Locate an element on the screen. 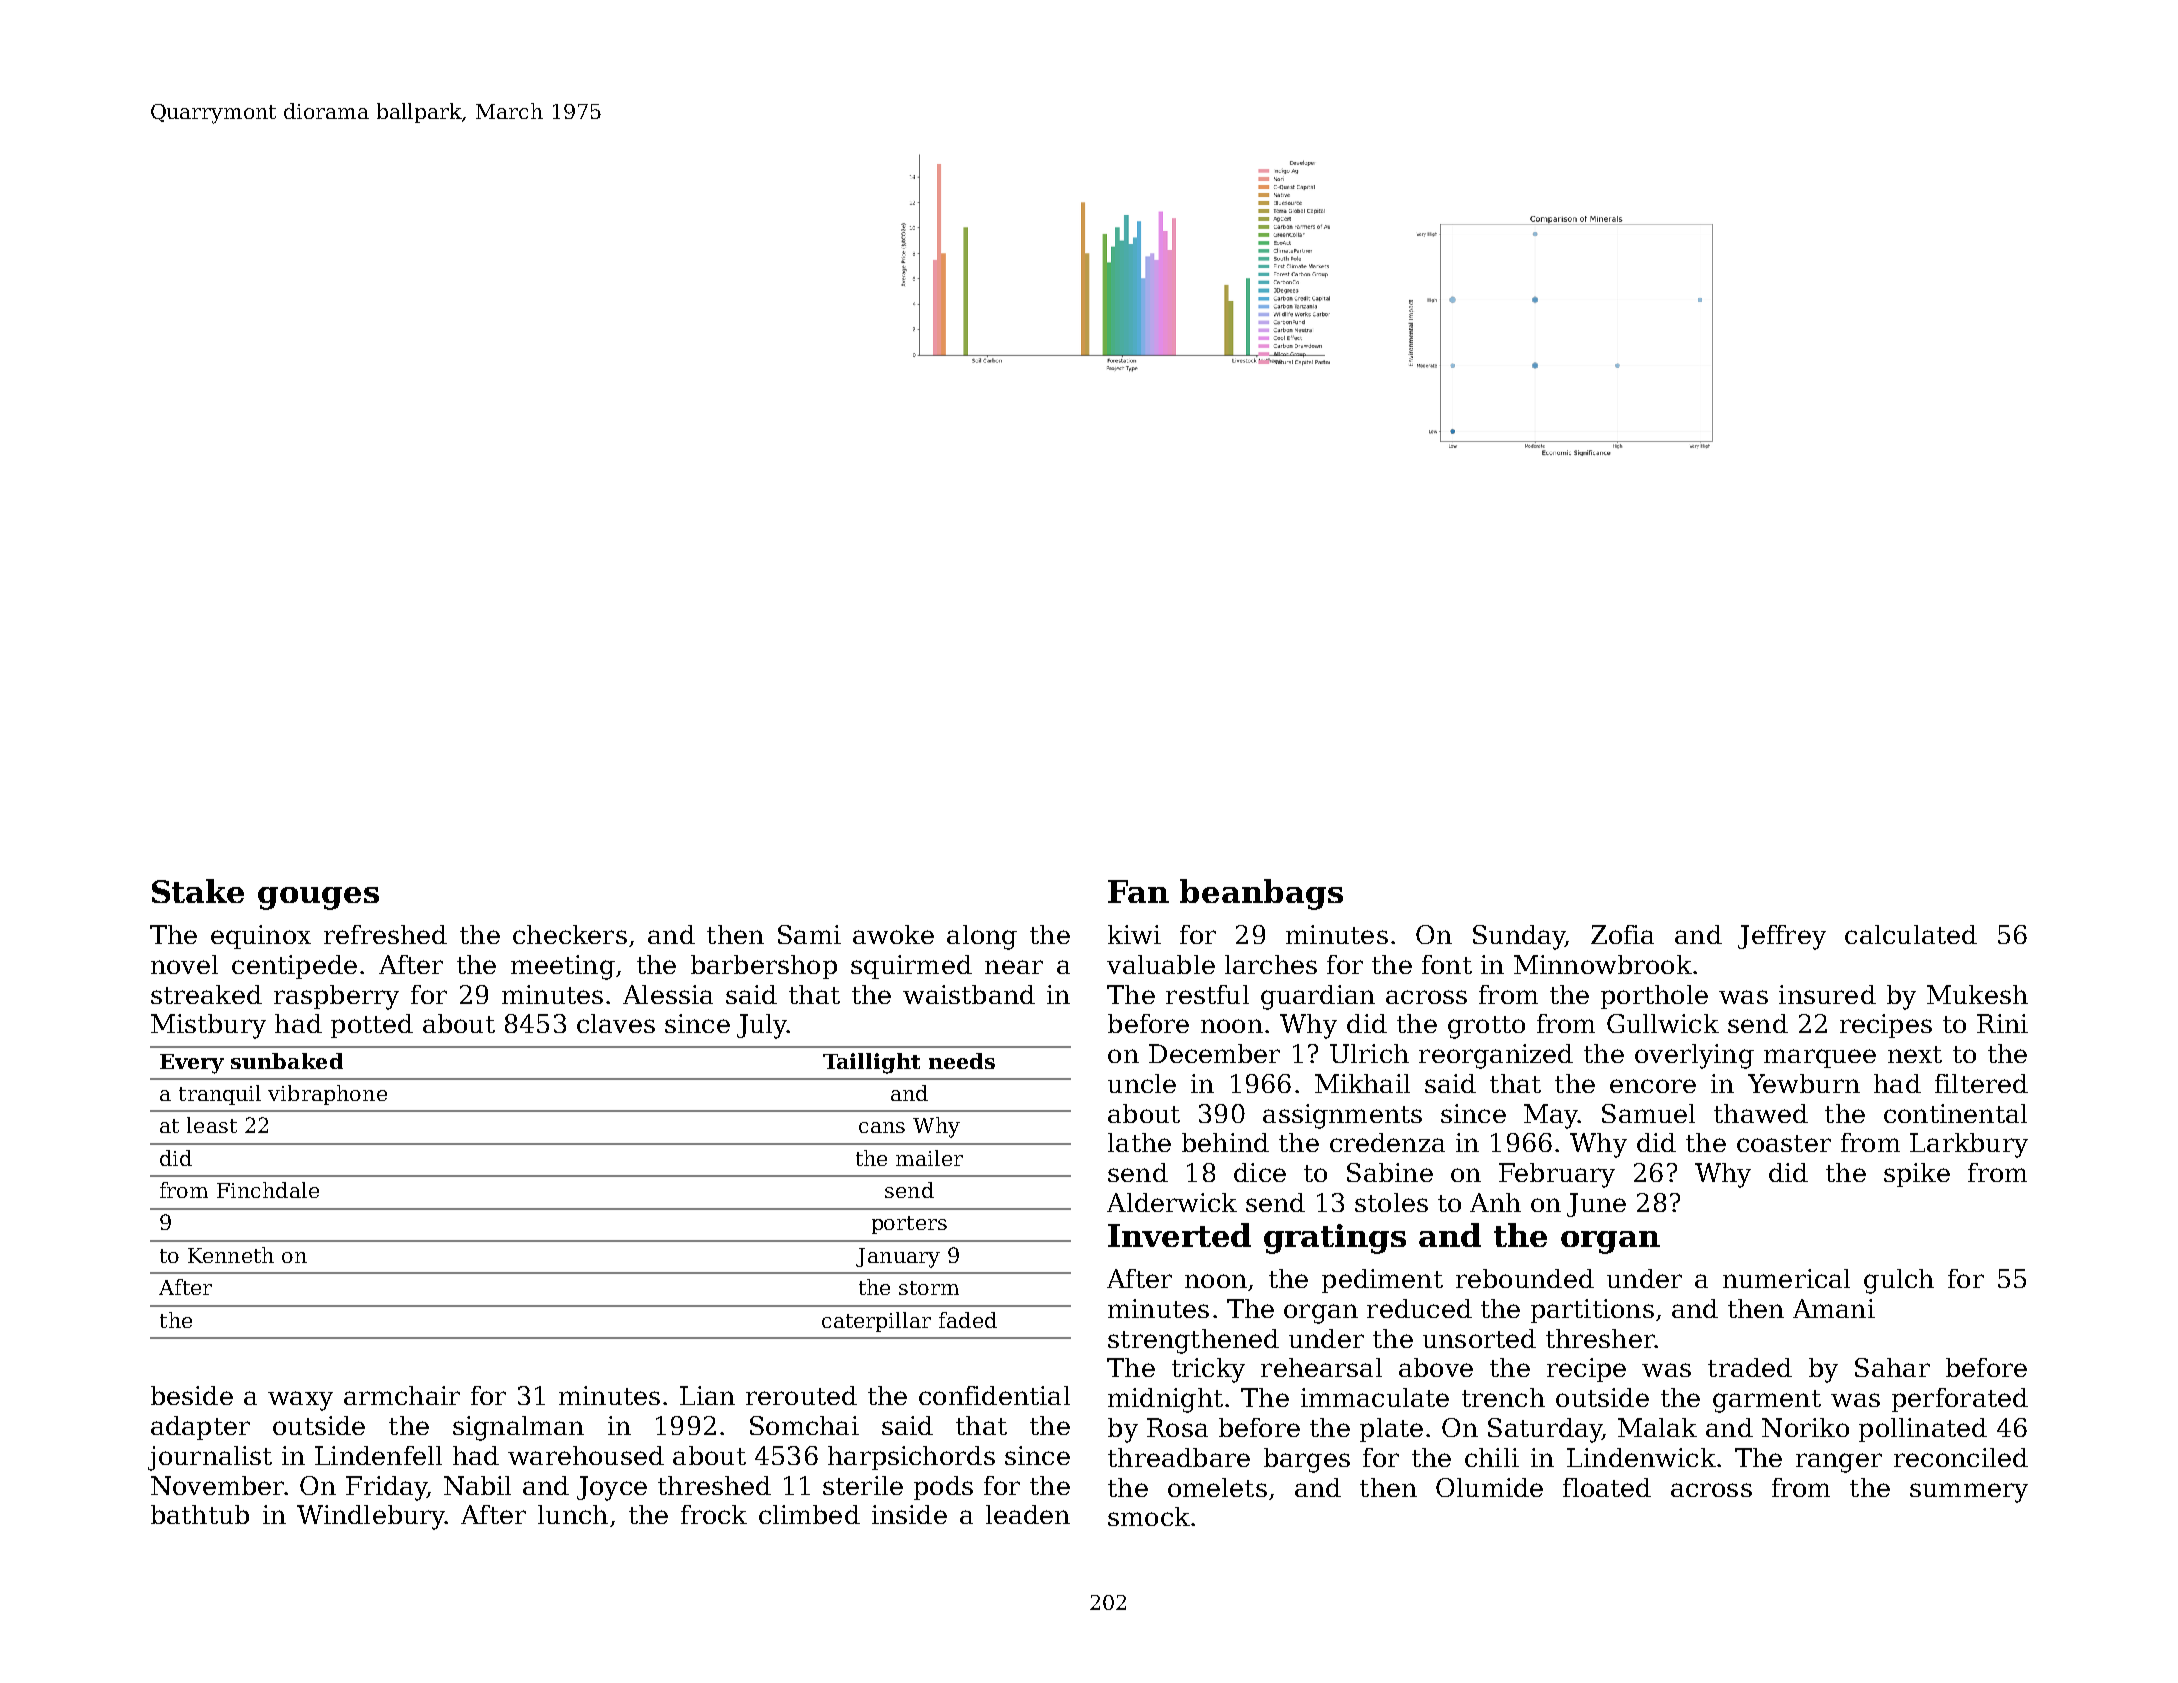 The image size is (2178, 1683). Kenneth is located at coordinates (231, 1255).
